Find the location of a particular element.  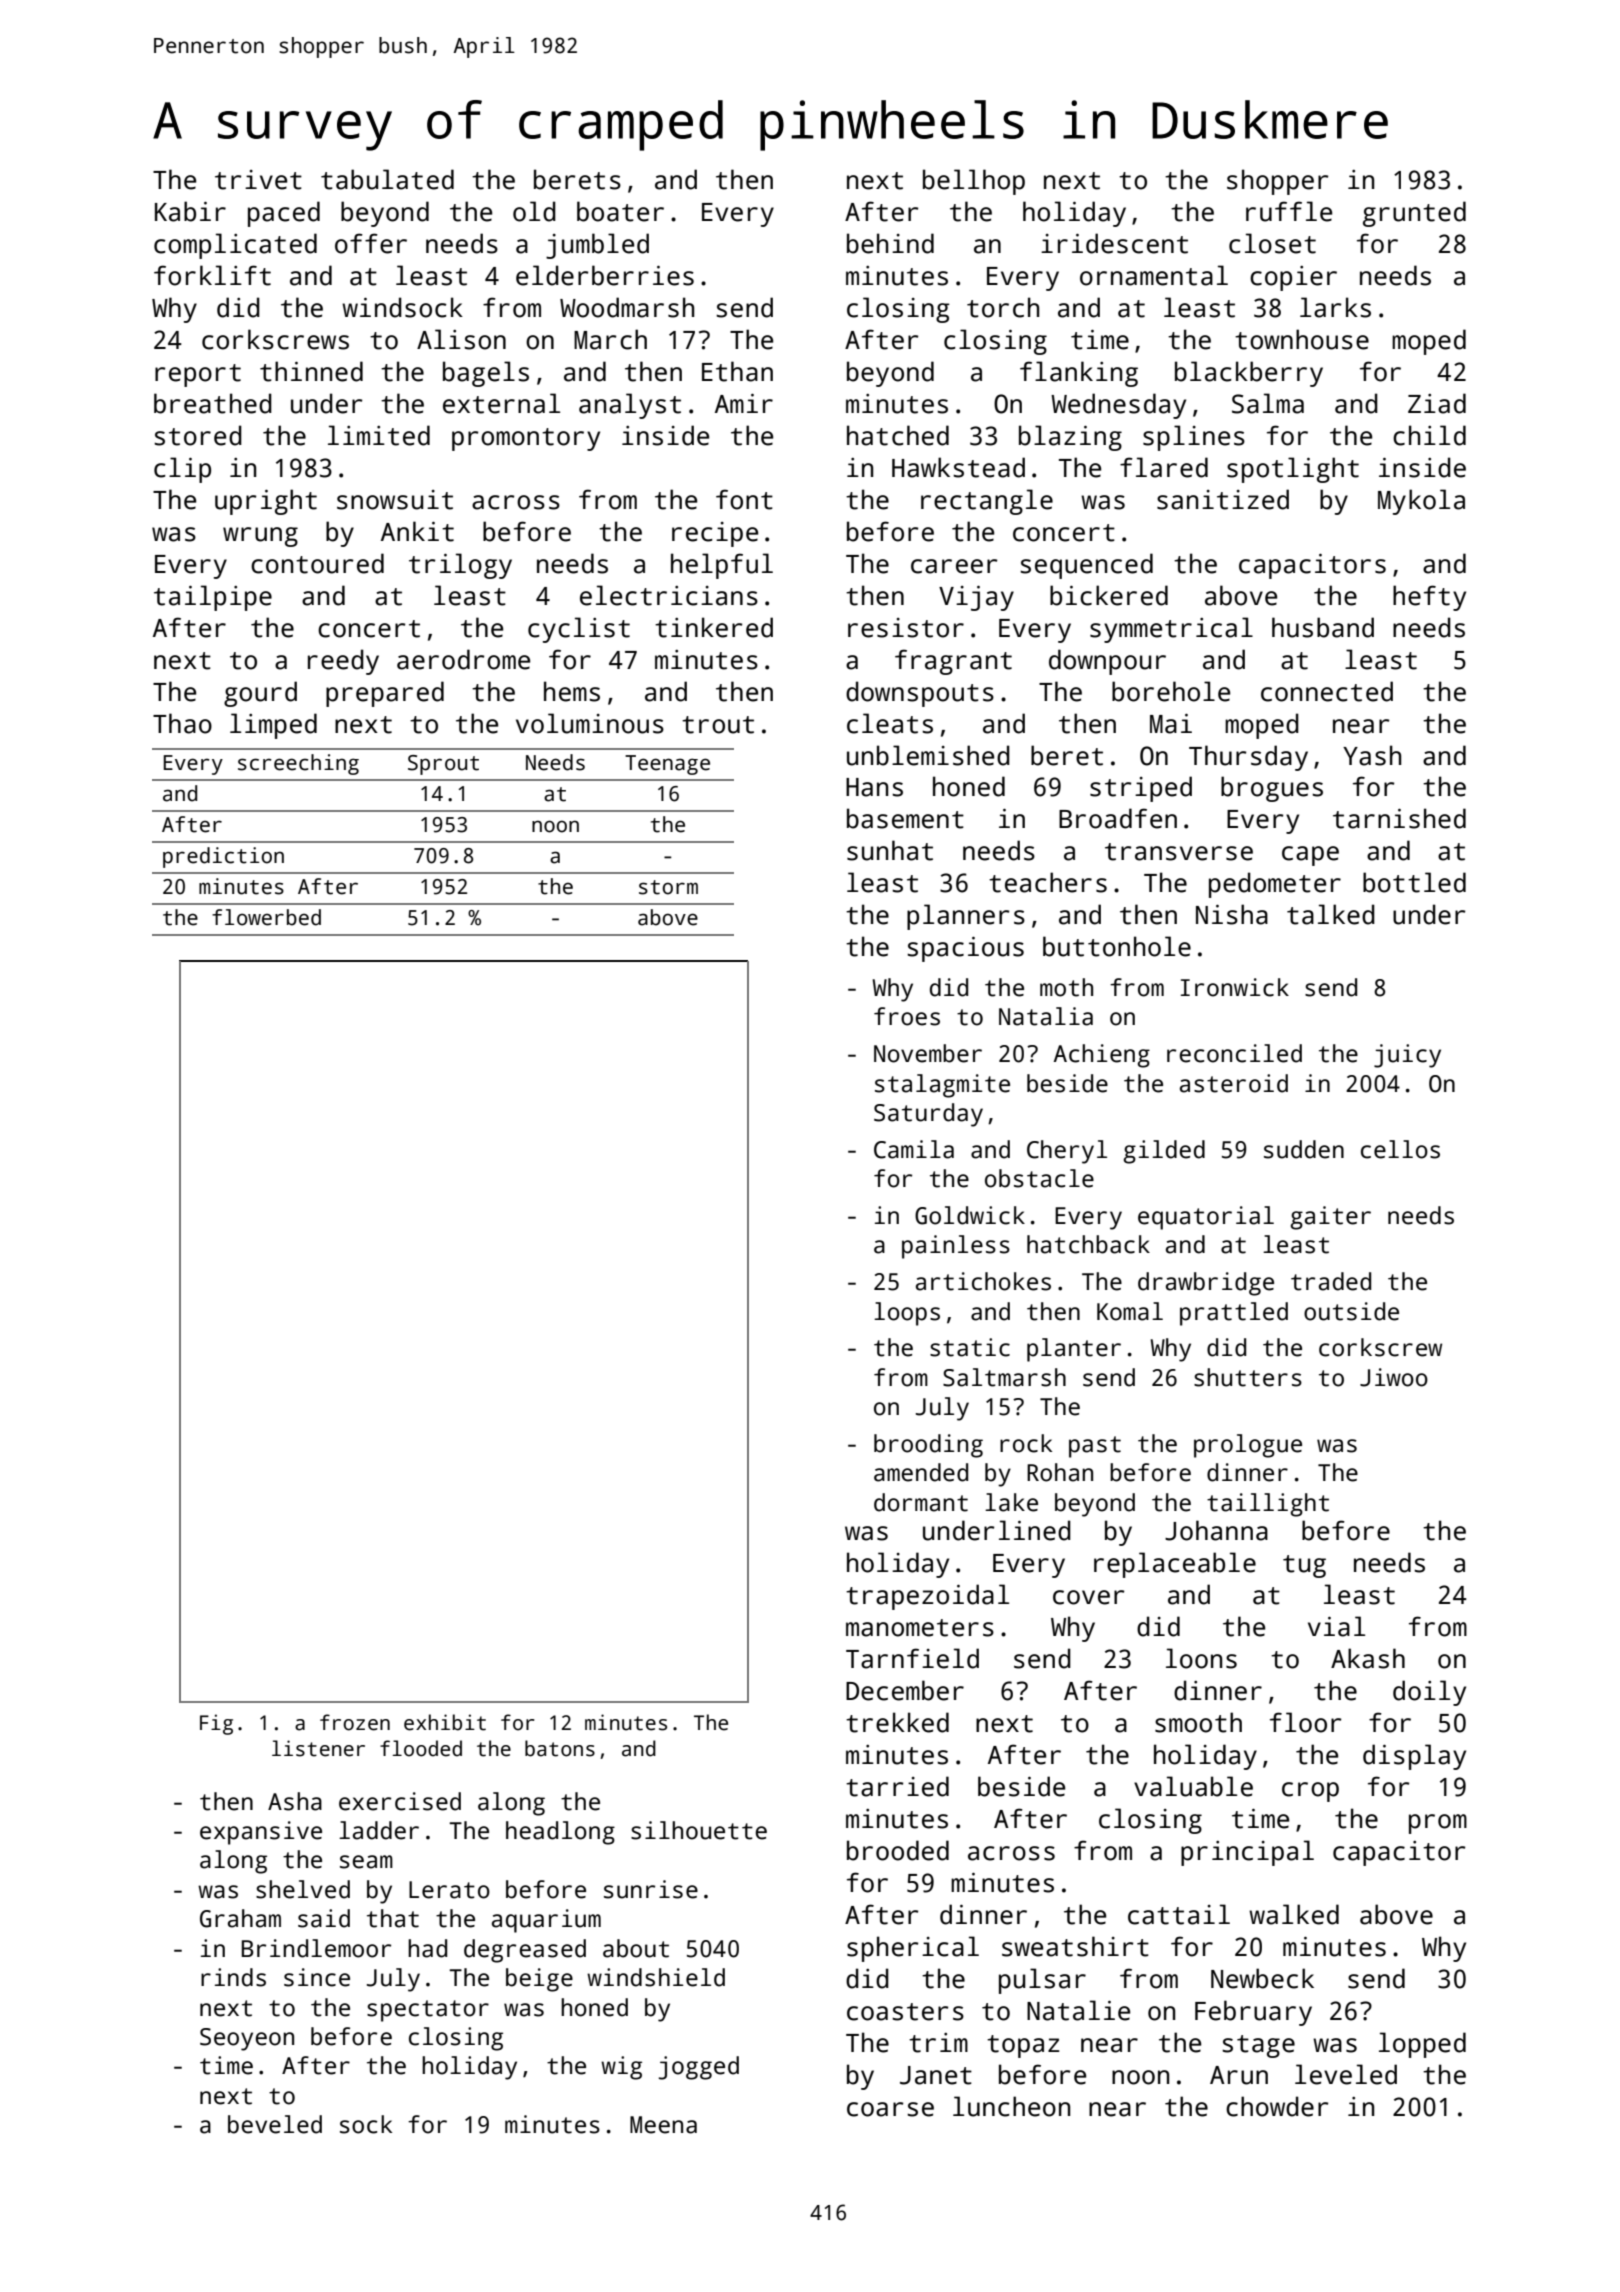

flowerbed is located at coordinates (266, 917).
